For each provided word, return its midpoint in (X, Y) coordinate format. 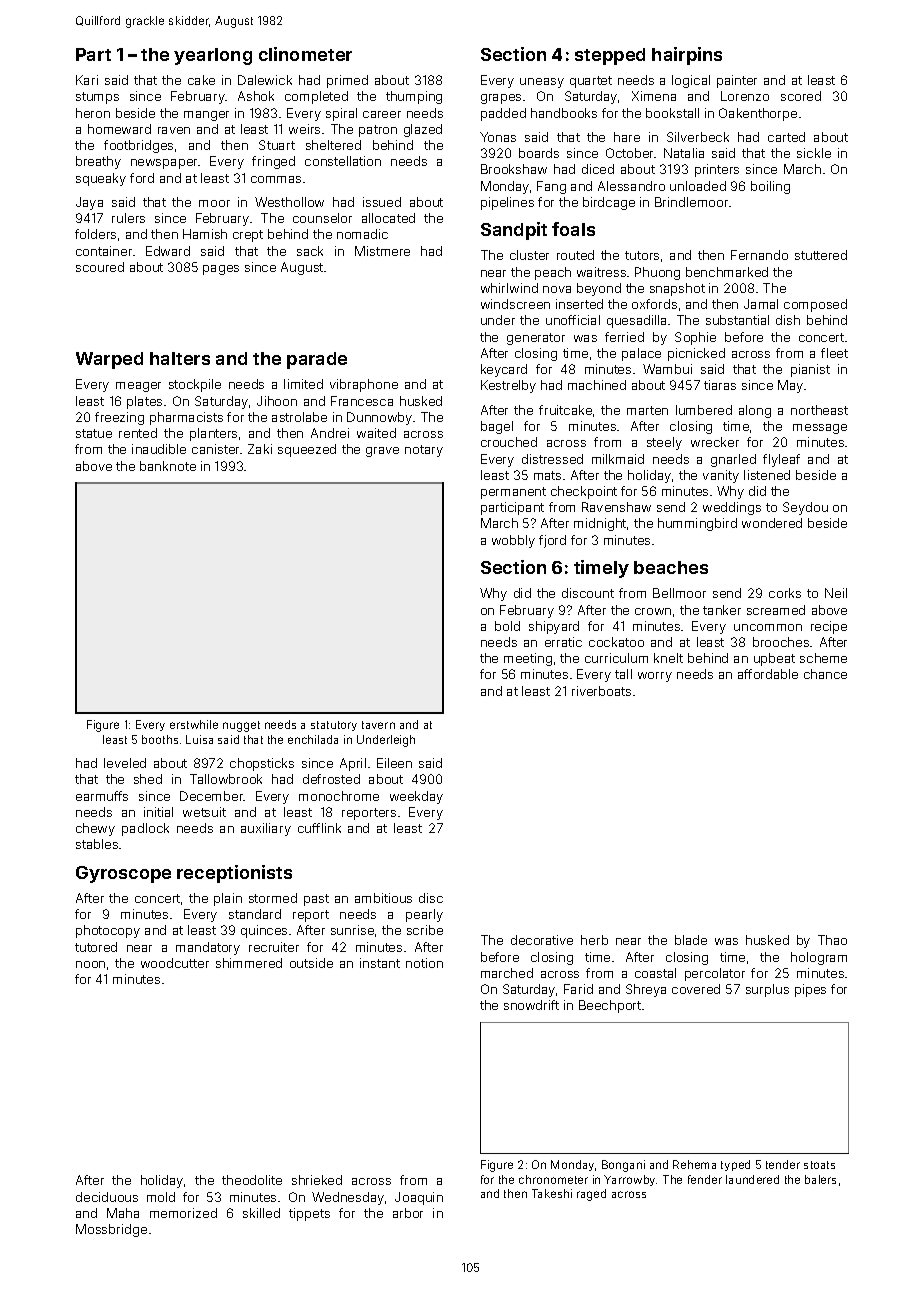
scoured (100, 267)
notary (424, 451)
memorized (183, 1213)
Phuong (657, 273)
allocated (388, 218)
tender (783, 1164)
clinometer (305, 54)
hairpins (687, 56)
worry (655, 677)
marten (647, 410)
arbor (408, 1213)
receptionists (234, 874)
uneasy (542, 83)
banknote (168, 466)
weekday (416, 797)
